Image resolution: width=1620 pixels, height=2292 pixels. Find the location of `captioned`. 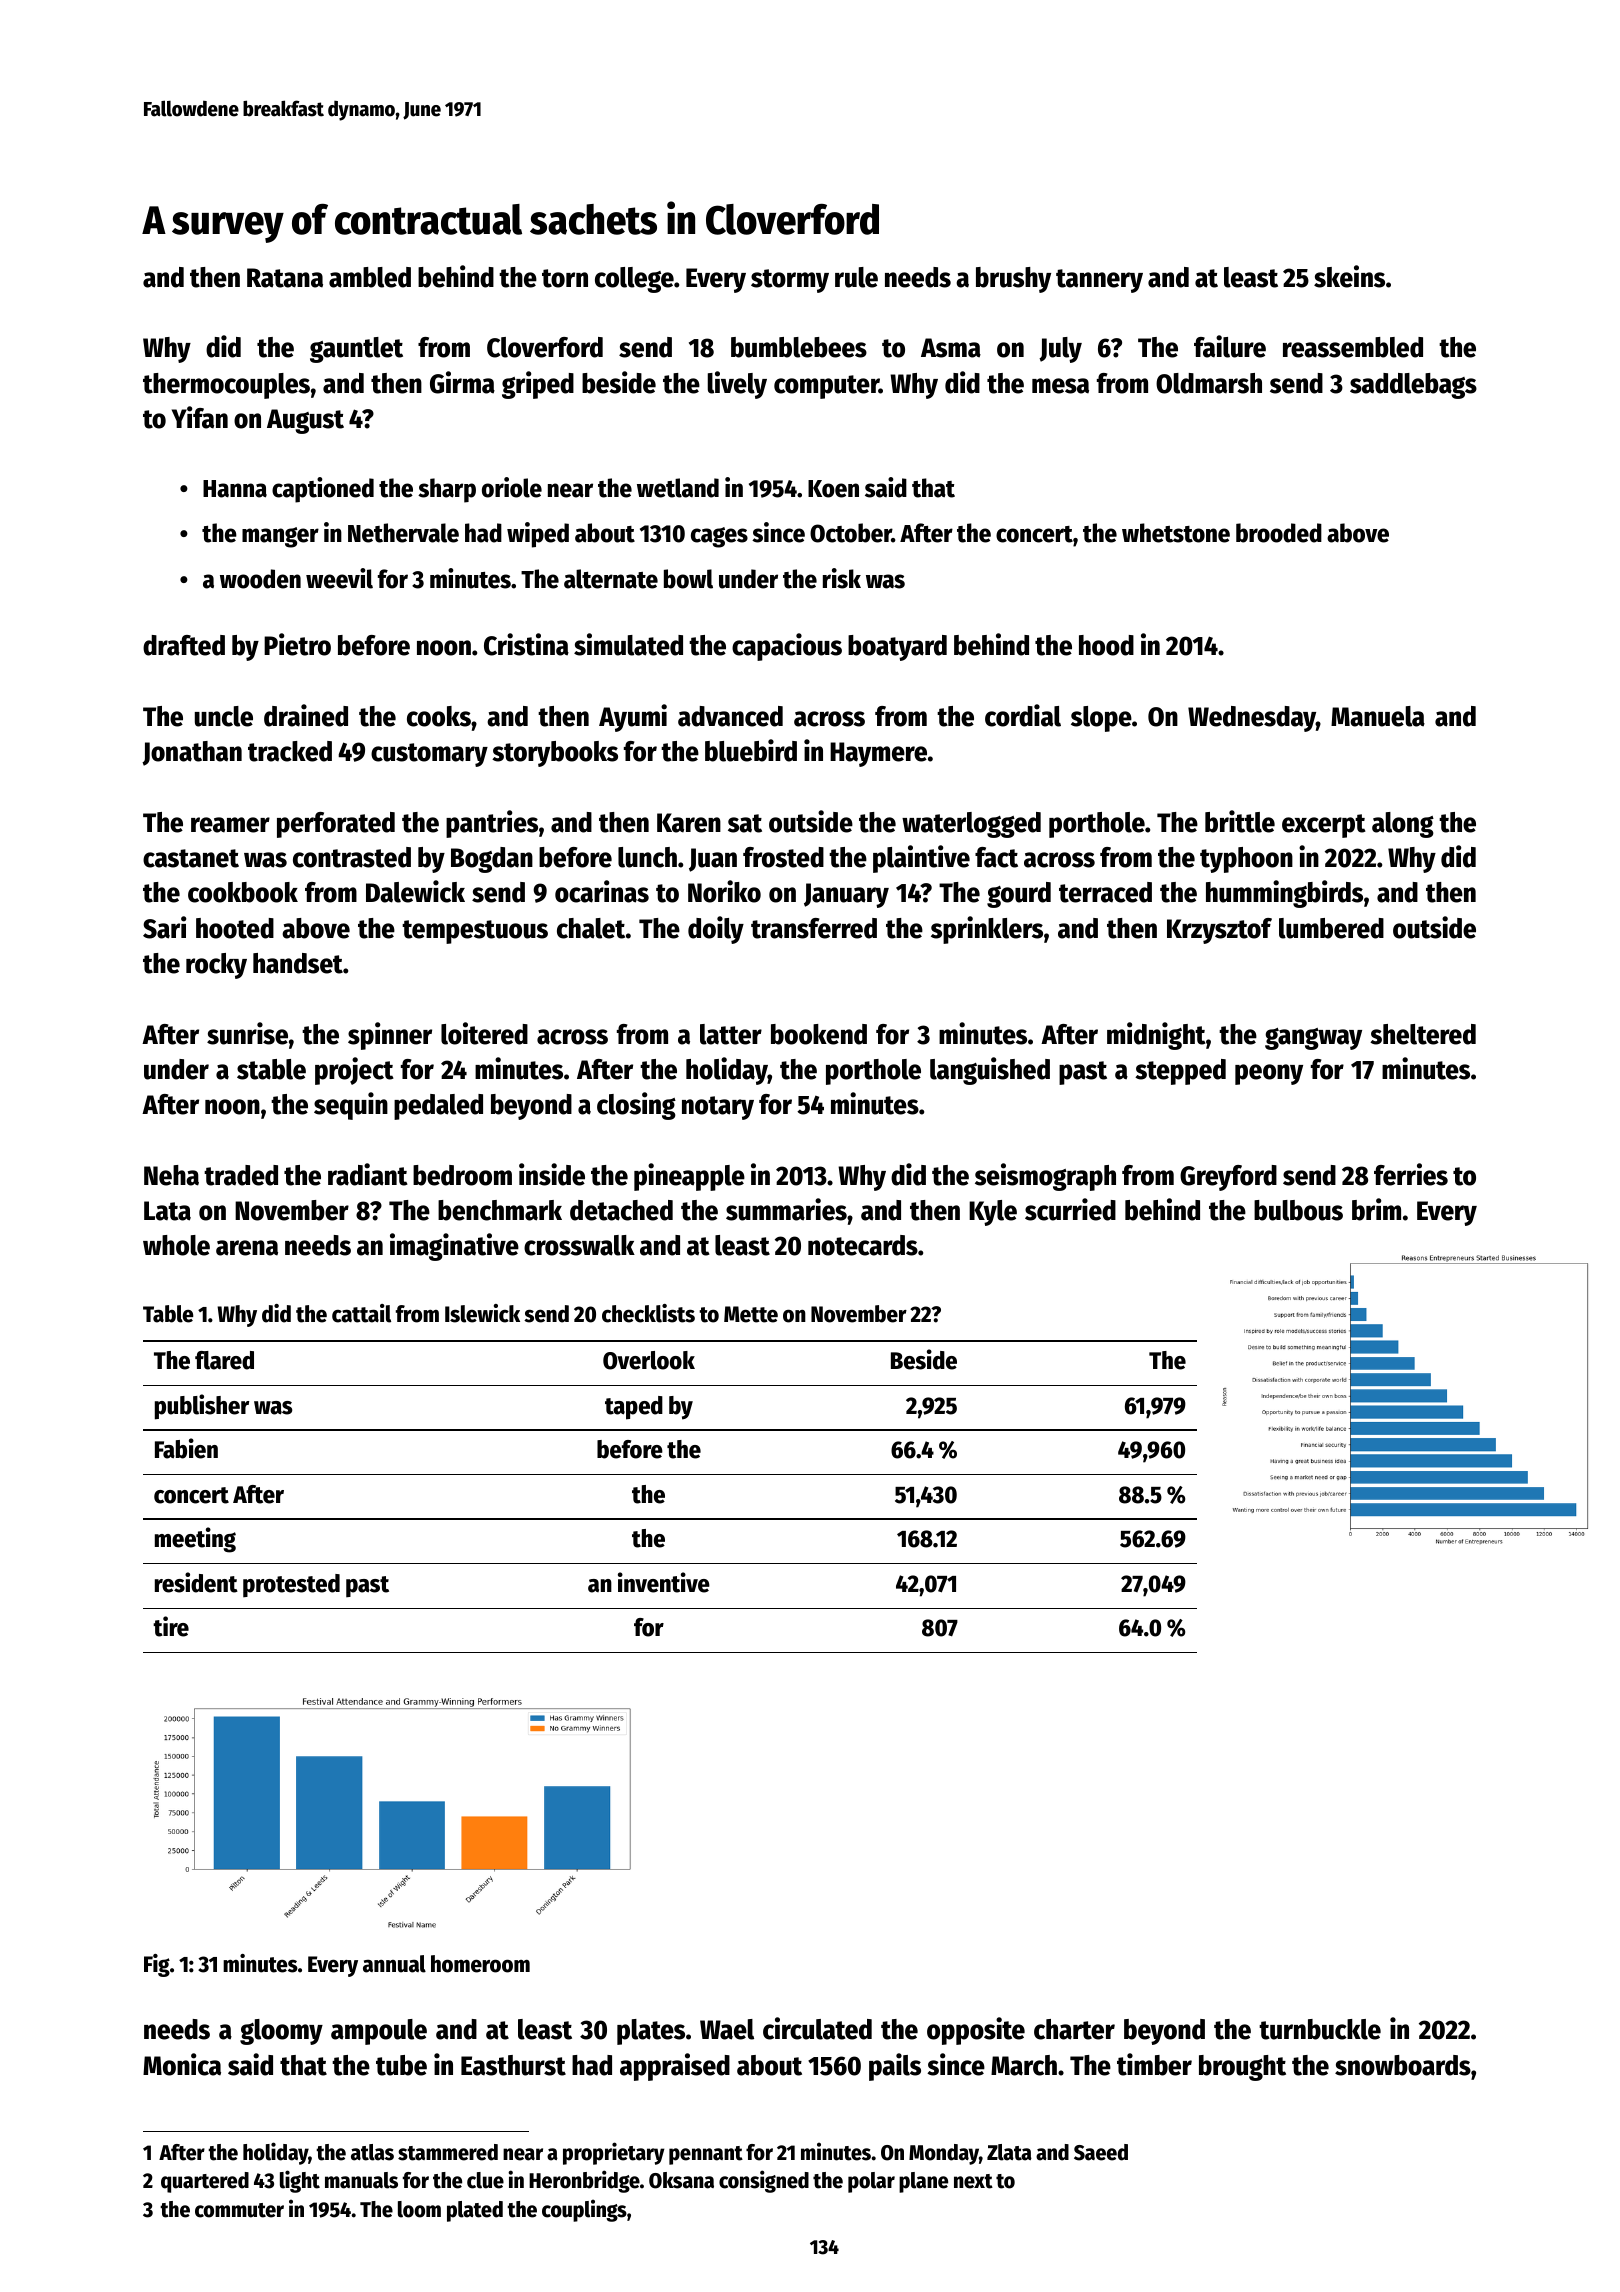

captioned is located at coordinates (323, 490).
